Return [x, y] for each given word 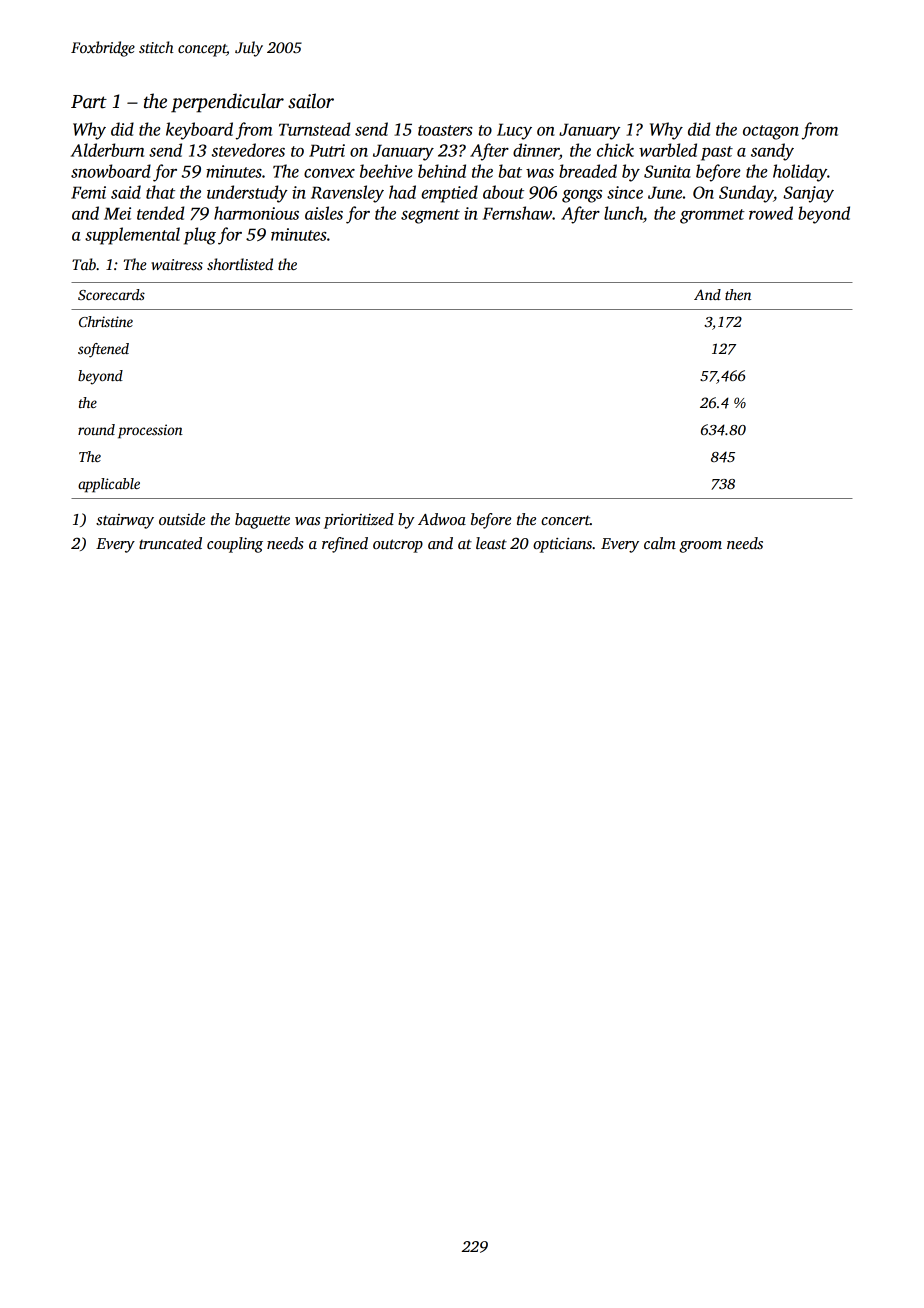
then [738, 294]
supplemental [132, 236]
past [717, 153]
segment [430, 216]
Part [89, 102]
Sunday [746, 194]
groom [700, 547]
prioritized [359, 521]
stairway [125, 521]
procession [150, 431]
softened [103, 350]
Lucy [514, 131]
